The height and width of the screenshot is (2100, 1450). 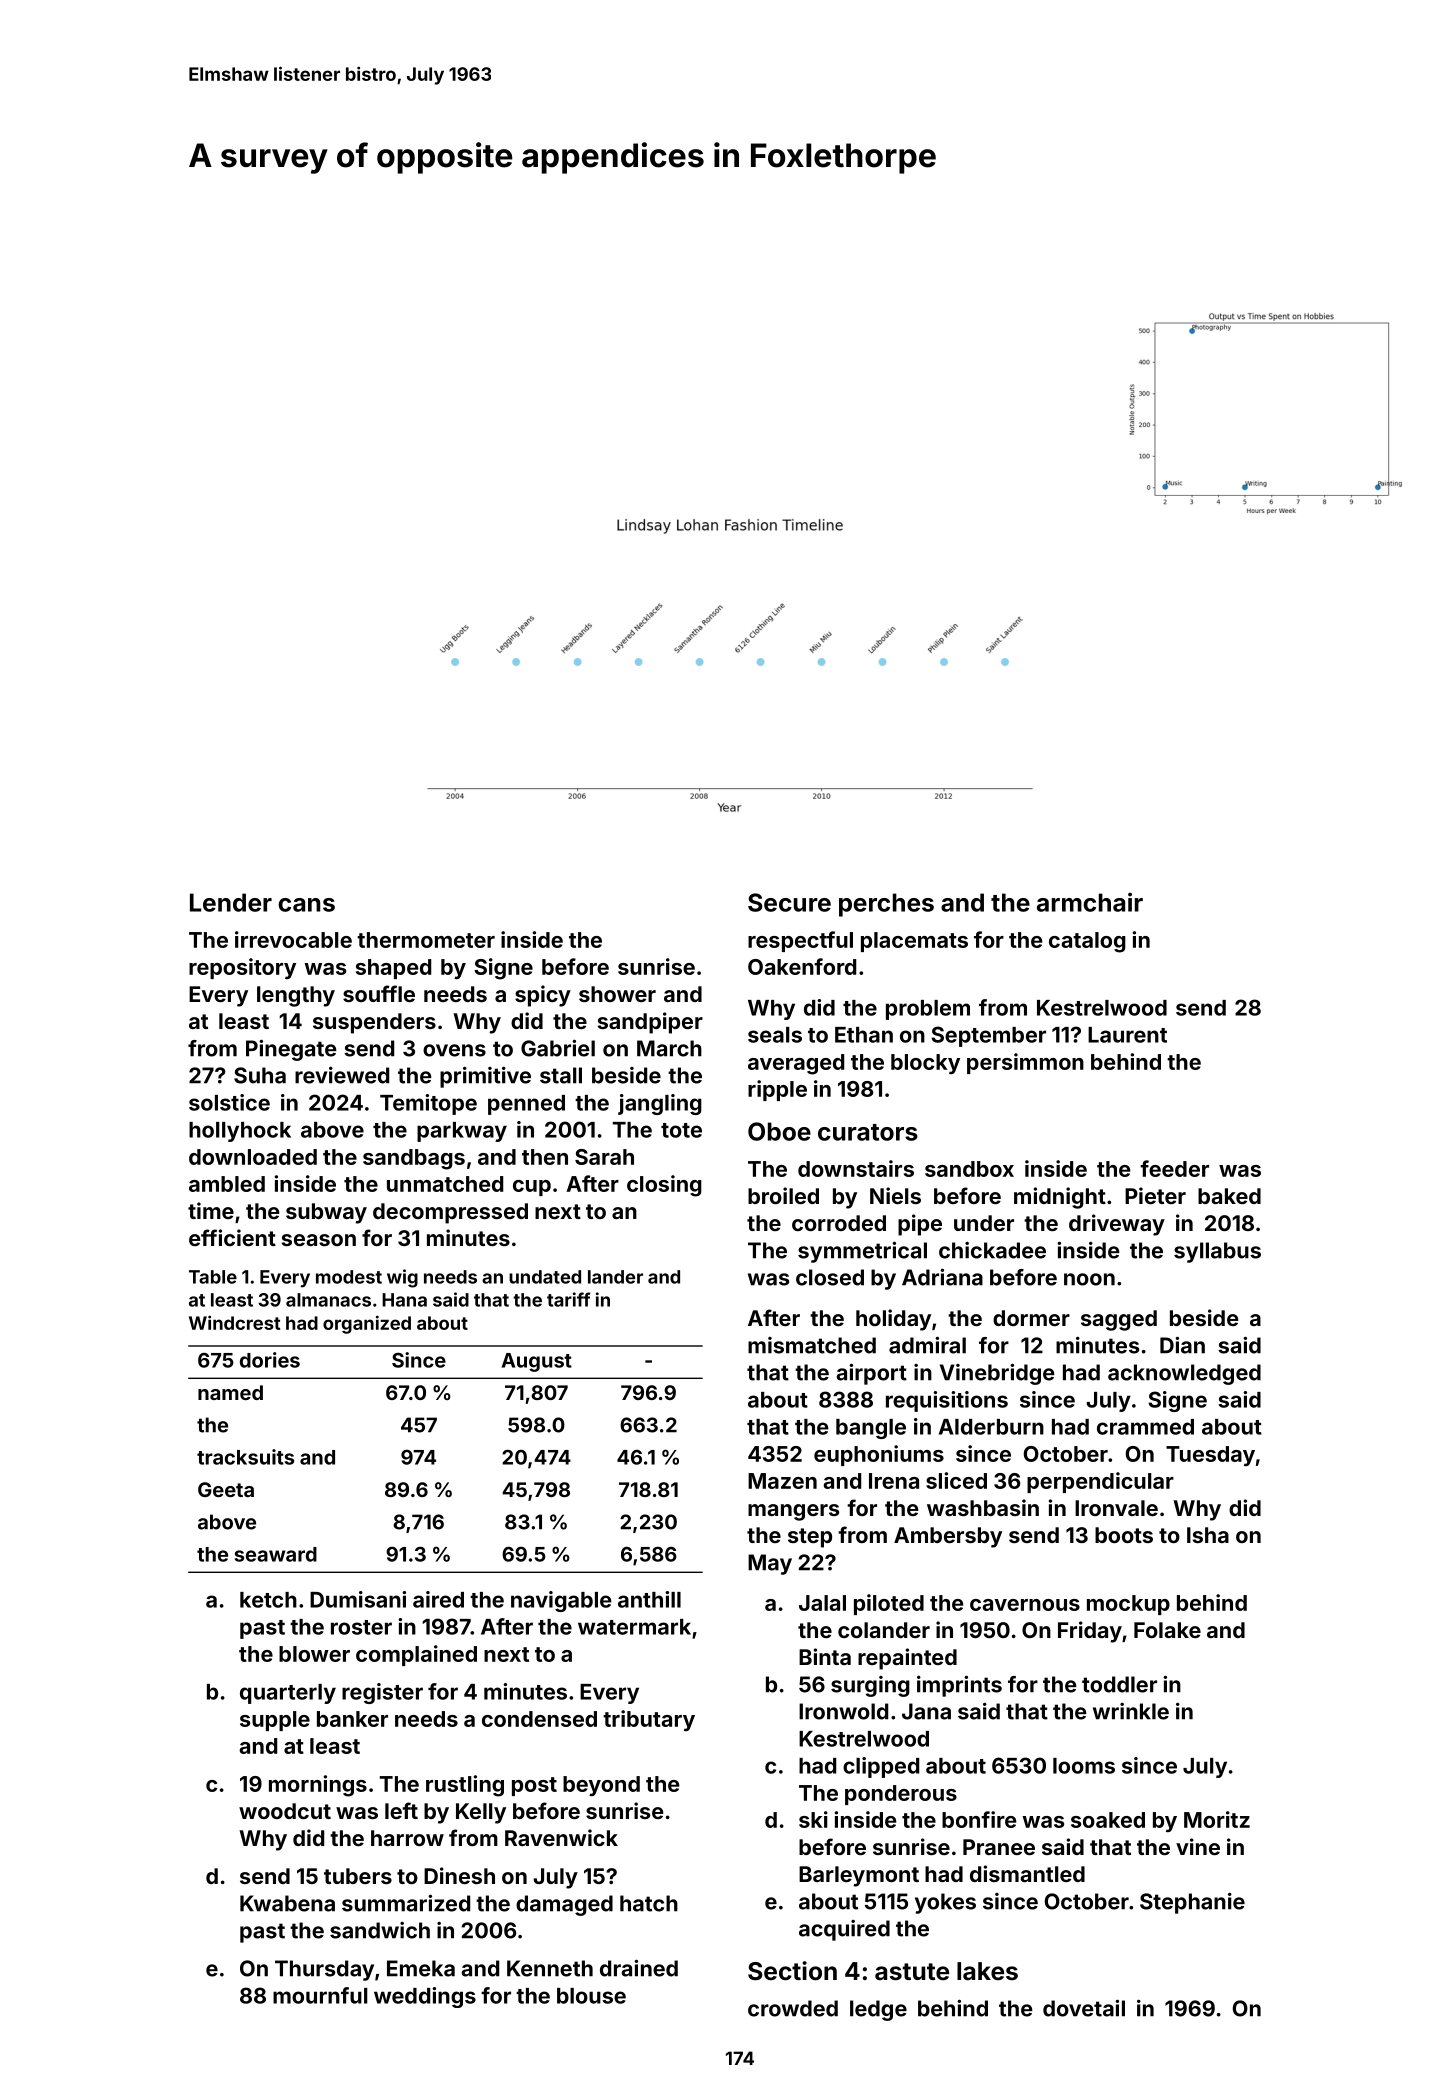 I want to click on Dian, so click(x=1182, y=1345).
